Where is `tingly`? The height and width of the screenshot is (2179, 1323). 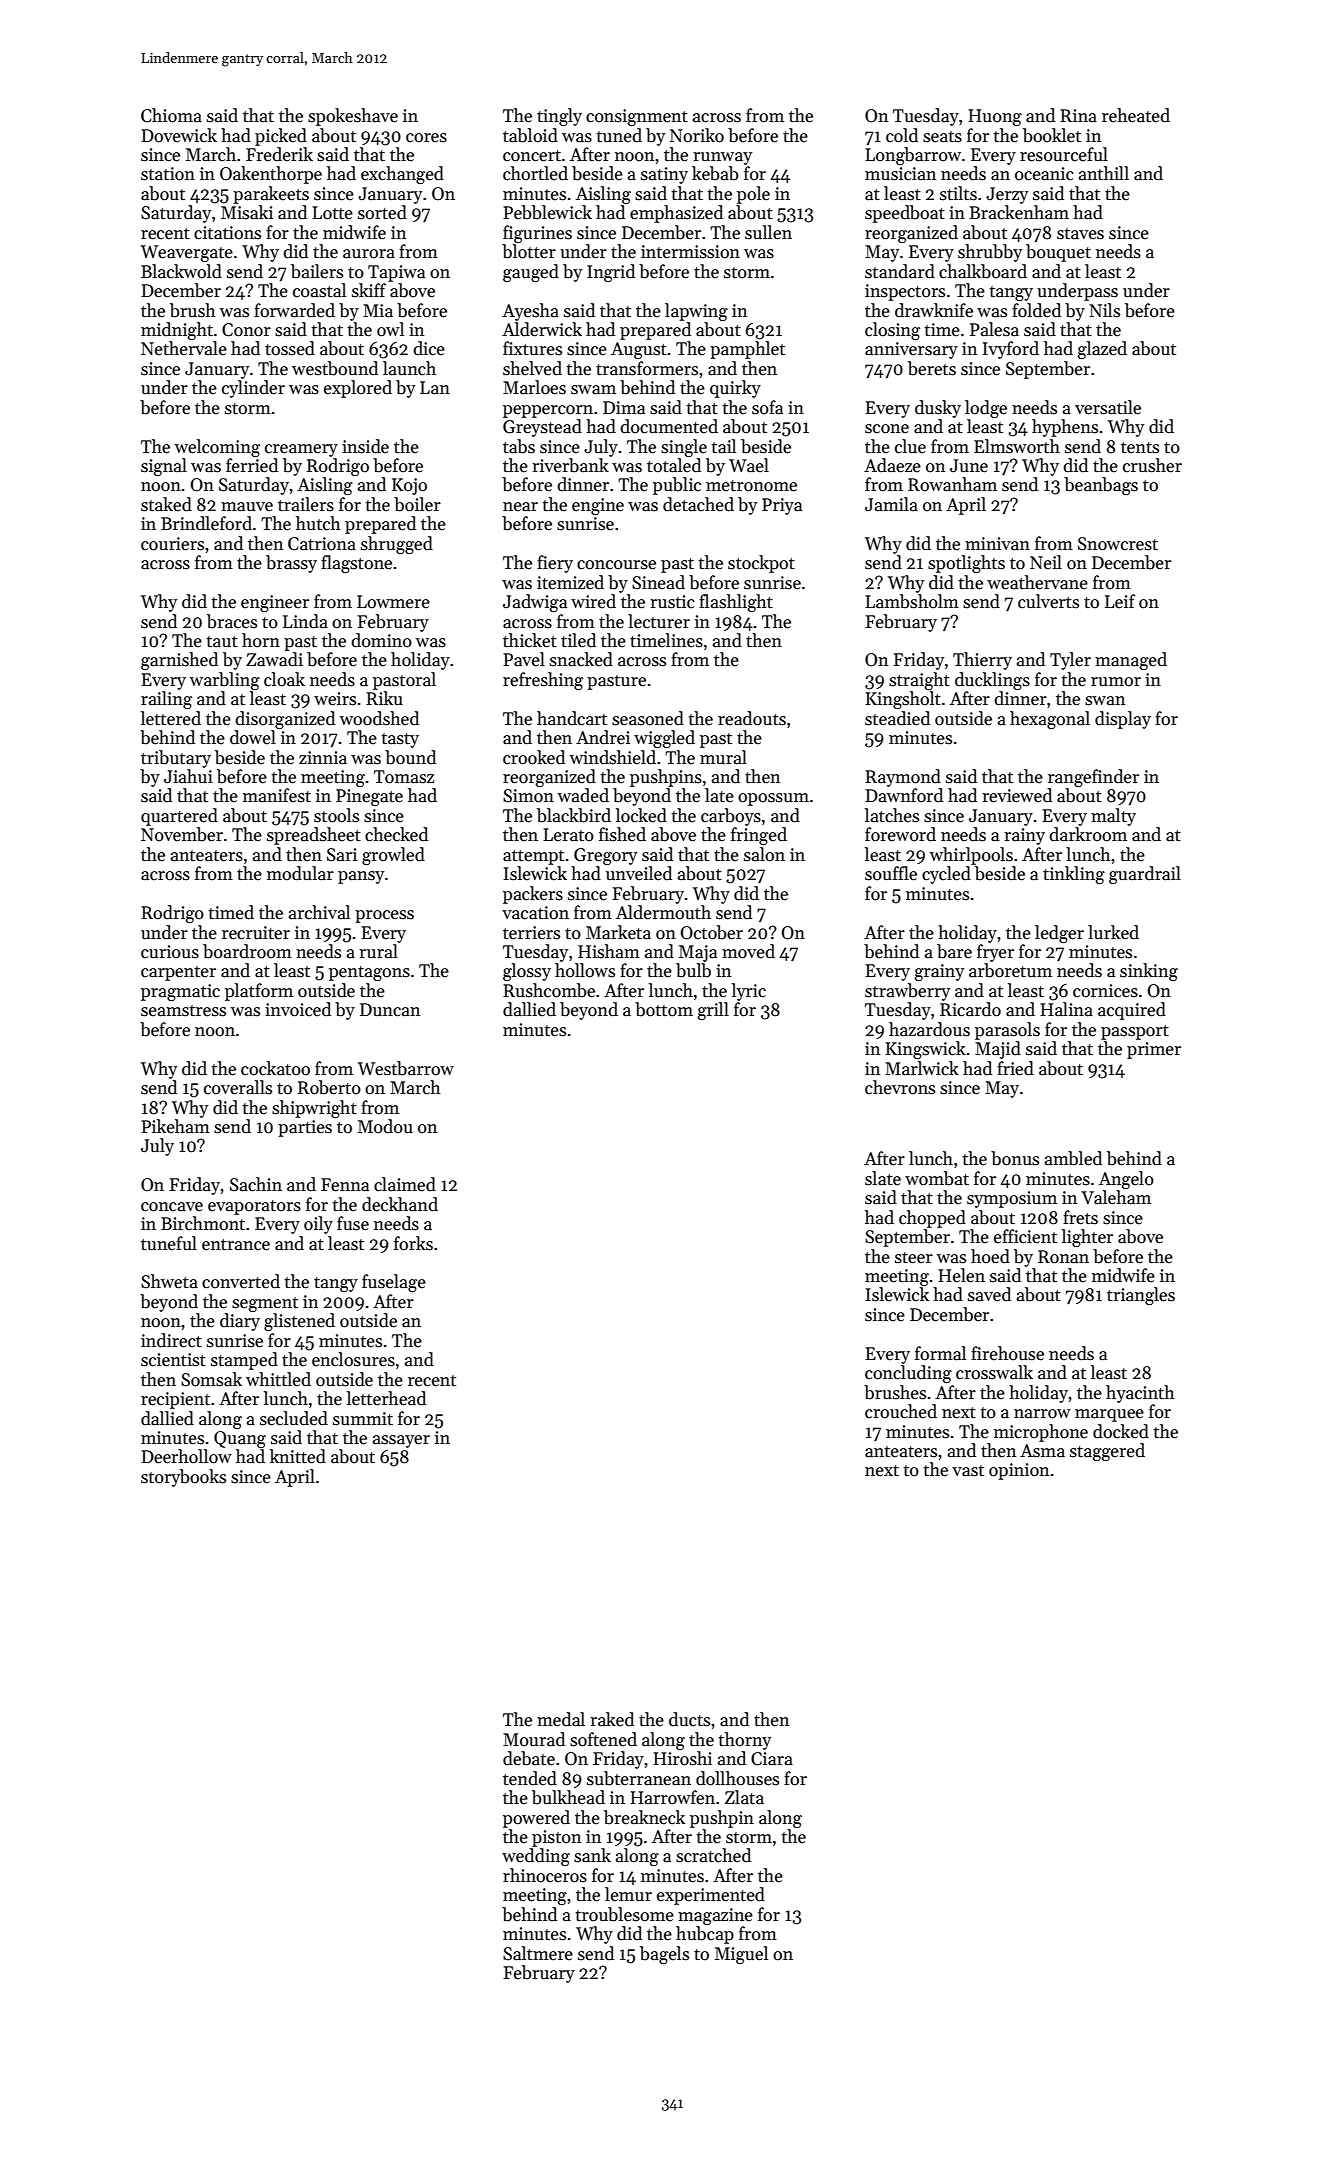 tingly is located at coordinates (559, 117).
